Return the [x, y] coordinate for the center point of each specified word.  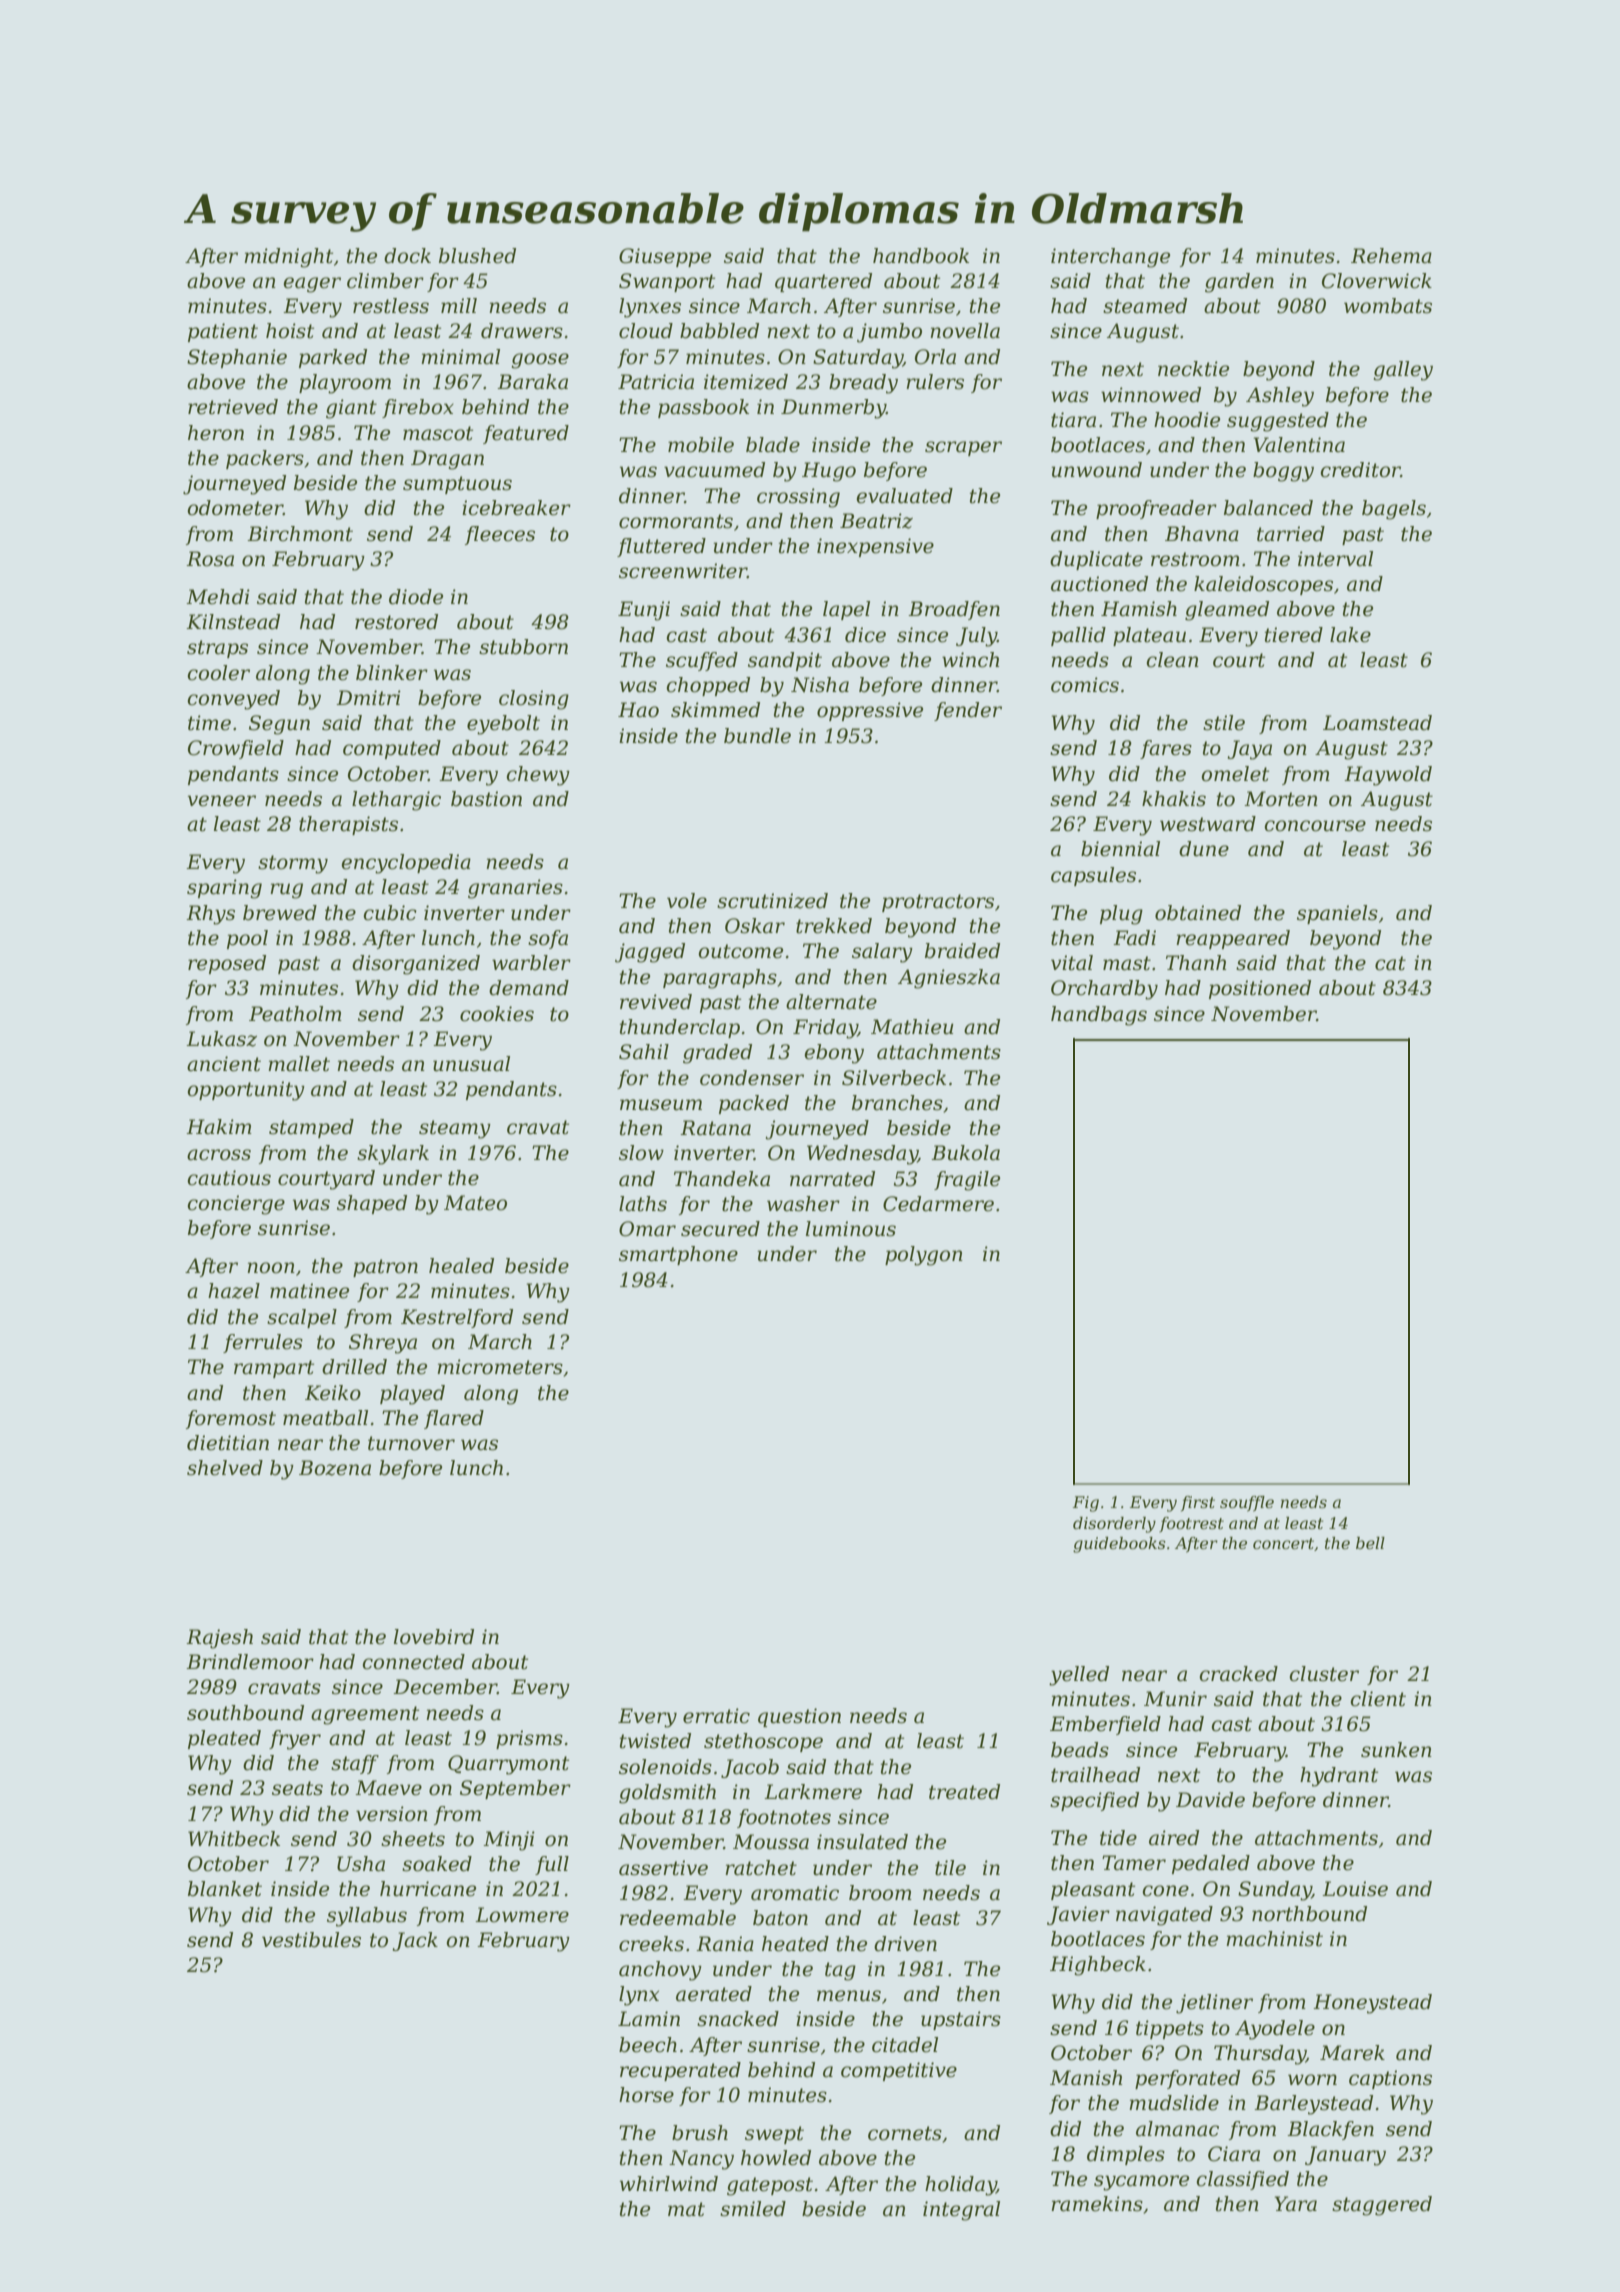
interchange [1110, 258]
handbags [1099, 1016]
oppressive [870, 711]
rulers [935, 382]
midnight [288, 258]
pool [247, 939]
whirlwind [669, 2184]
